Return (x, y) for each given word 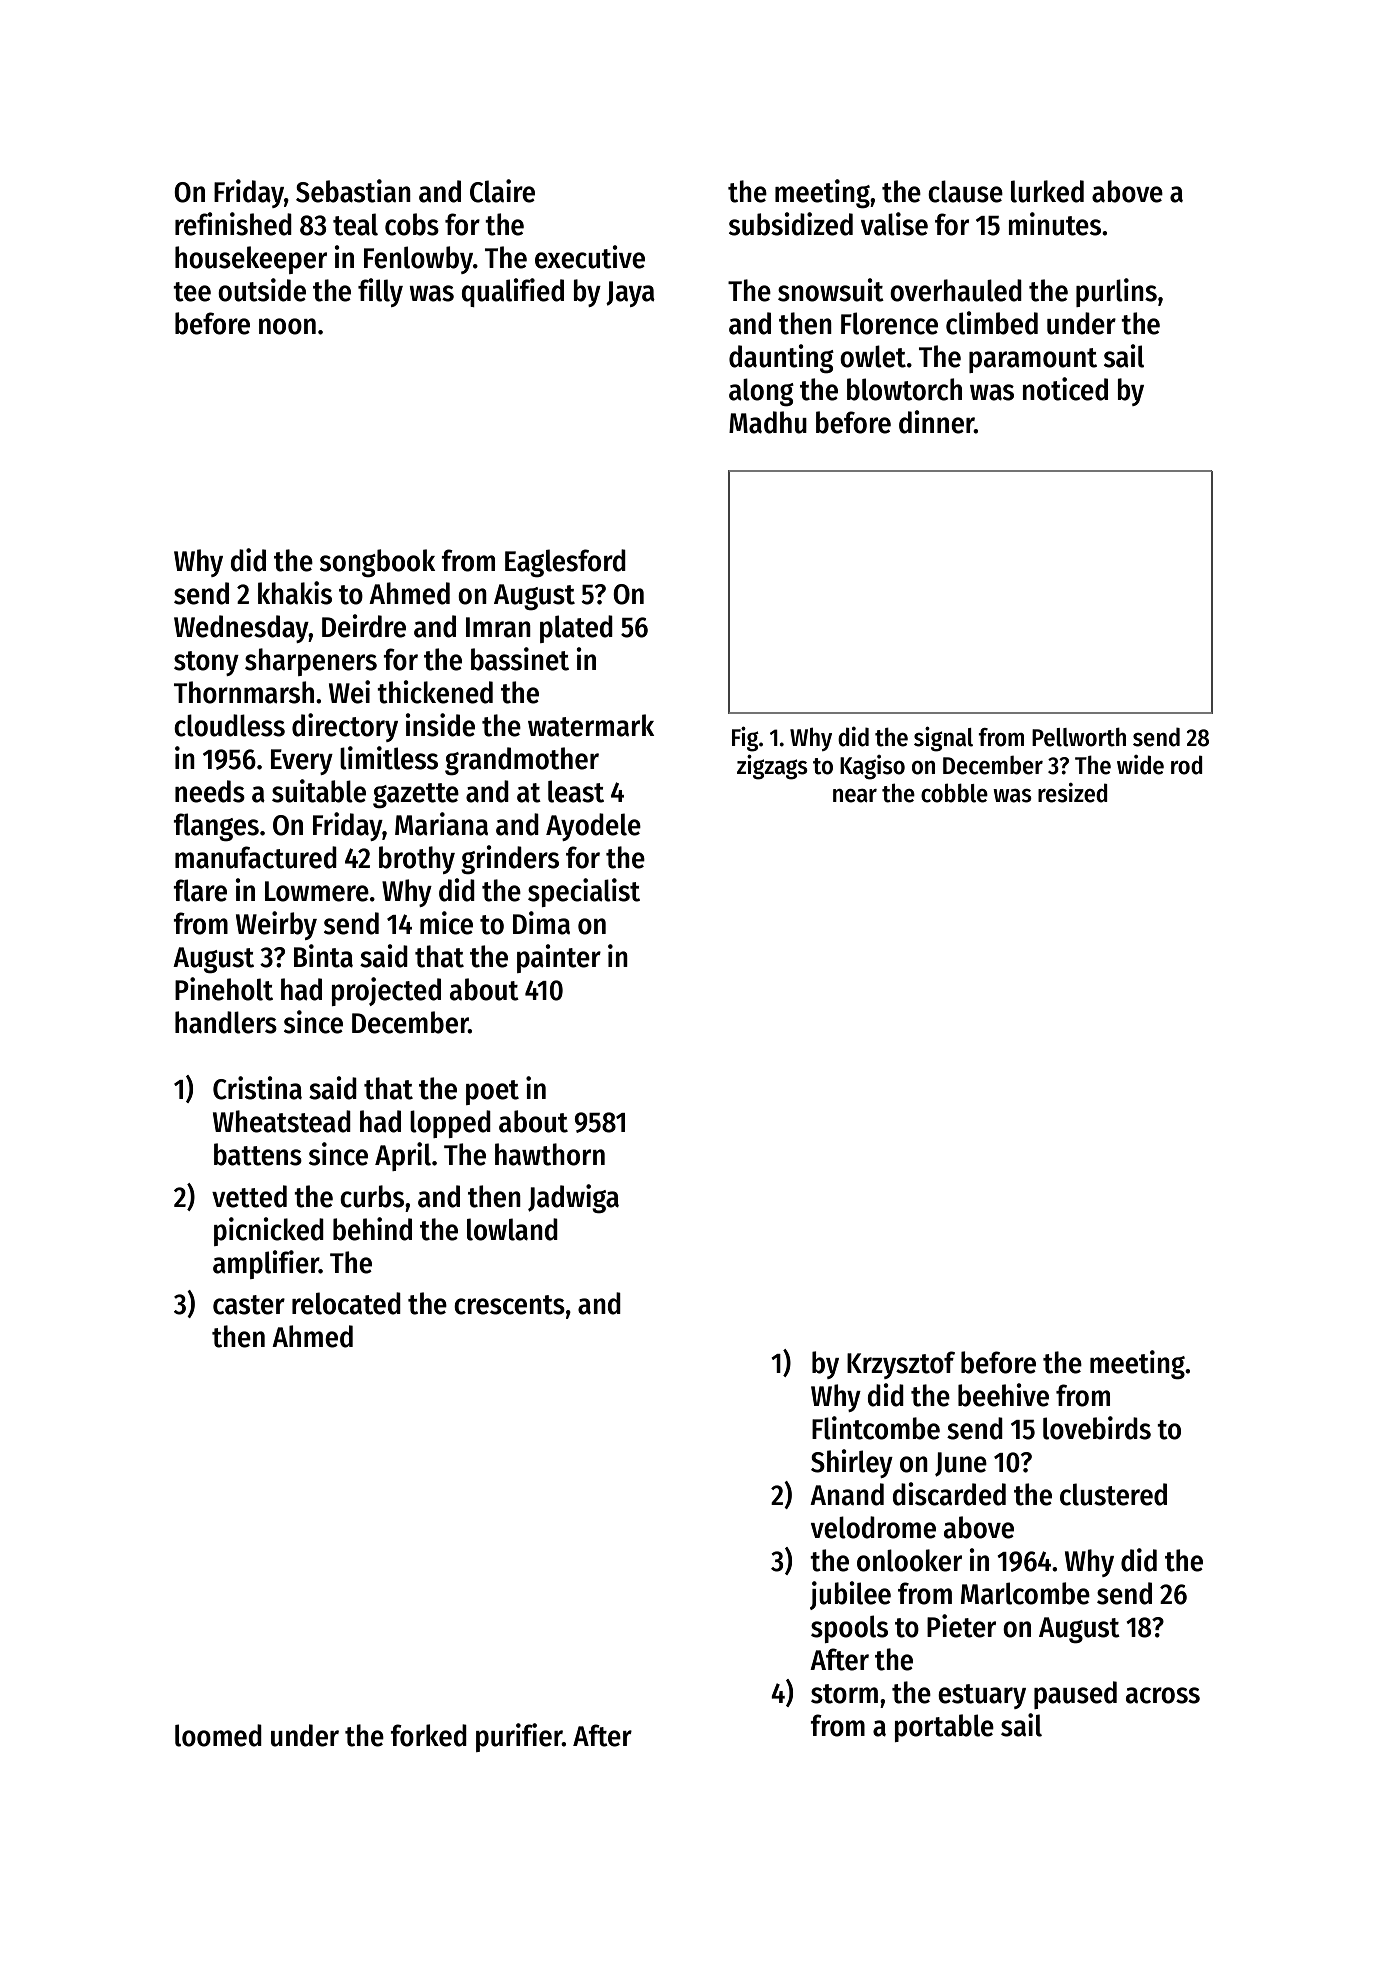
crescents (509, 1305)
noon (287, 326)
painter (559, 958)
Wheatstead (282, 1121)
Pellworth (1079, 737)
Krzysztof (901, 1365)
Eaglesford (565, 563)
